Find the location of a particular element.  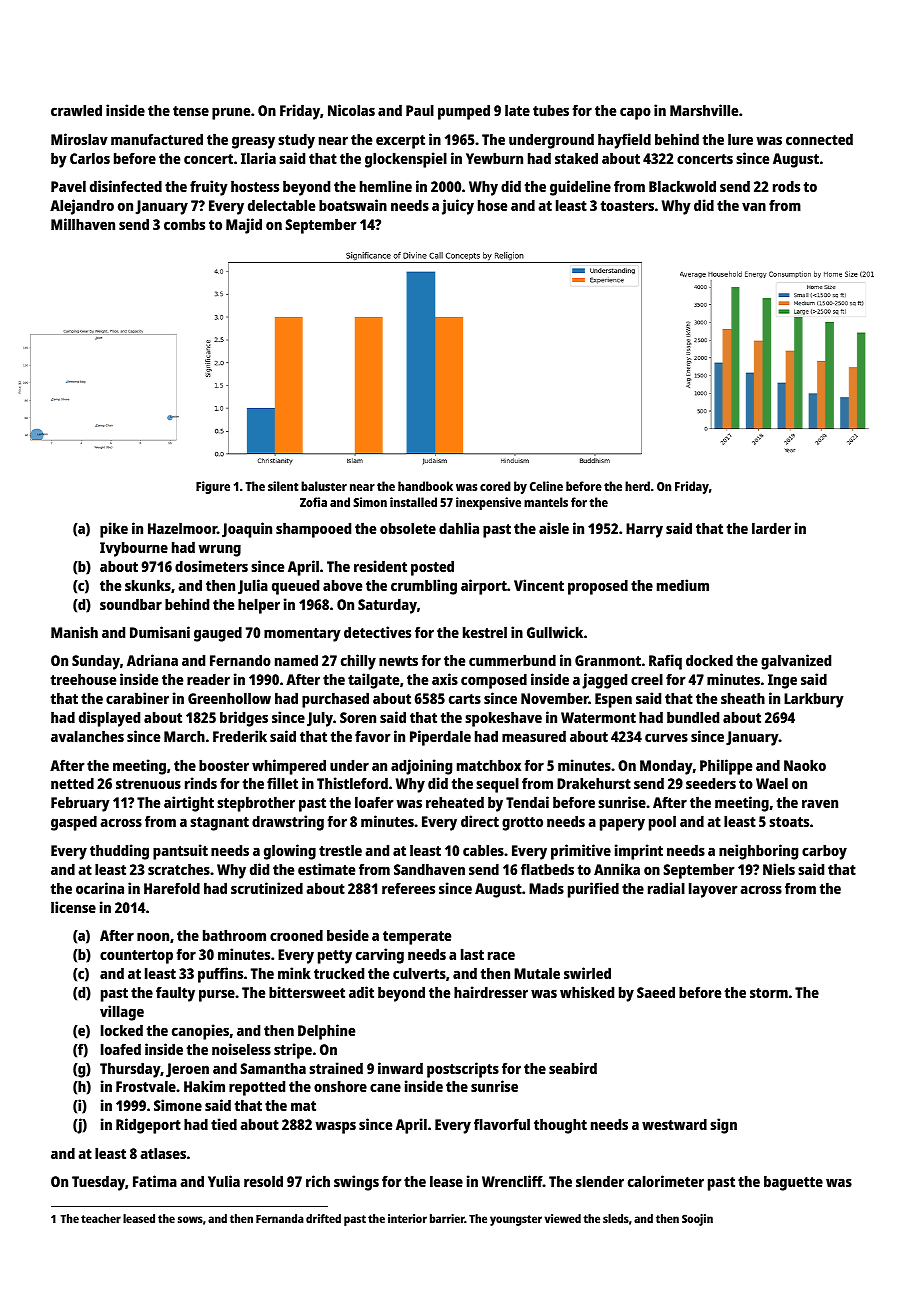

canopies is located at coordinates (200, 1032).
